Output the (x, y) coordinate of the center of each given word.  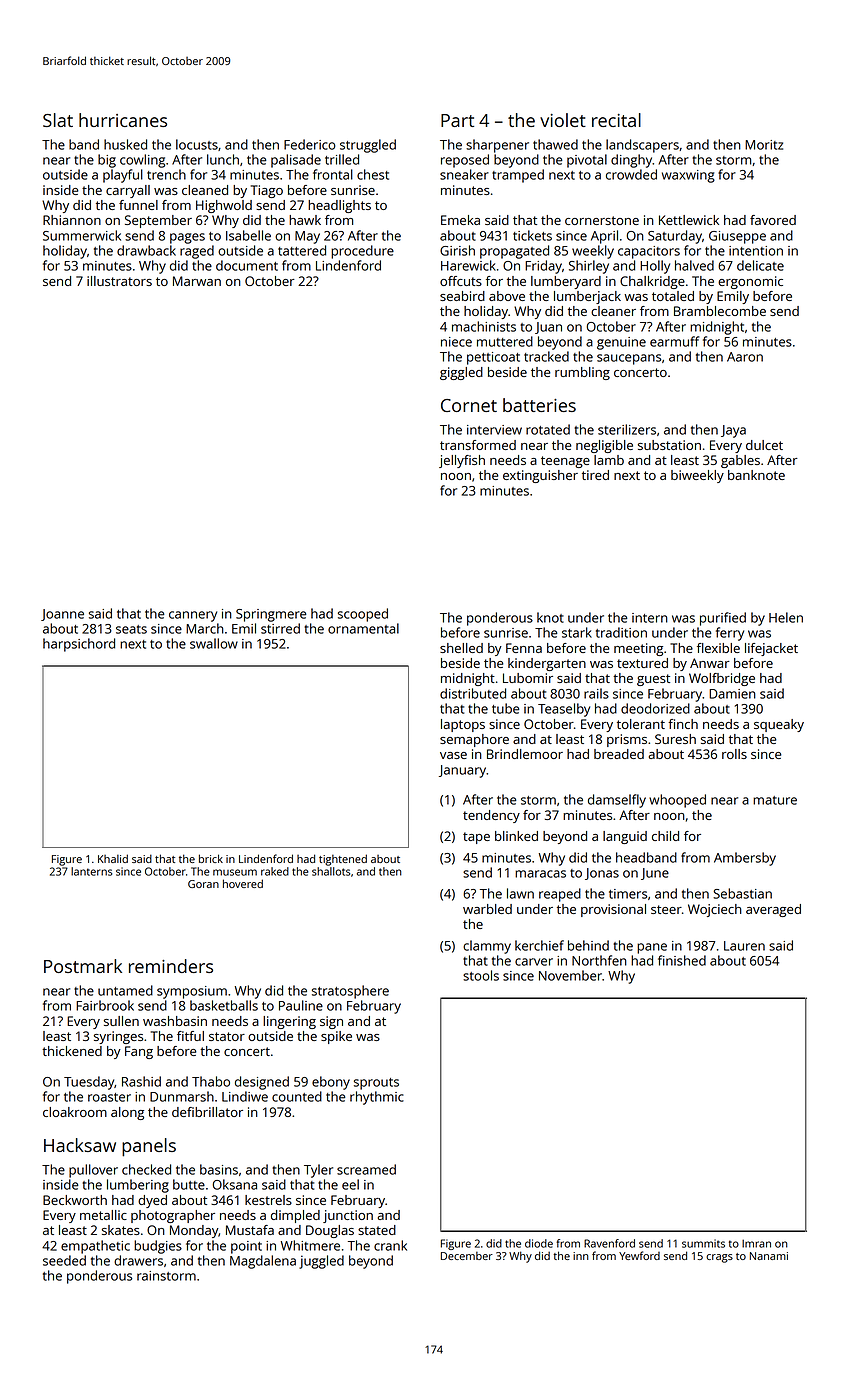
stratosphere (350, 992)
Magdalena (263, 1262)
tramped (518, 176)
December (467, 1256)
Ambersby (745, 859)
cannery (193, 616)
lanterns (91, 871)
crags (719, 1258)
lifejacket (771, 649)
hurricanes (123, 120)
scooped (363, 615)
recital (616, 120)
